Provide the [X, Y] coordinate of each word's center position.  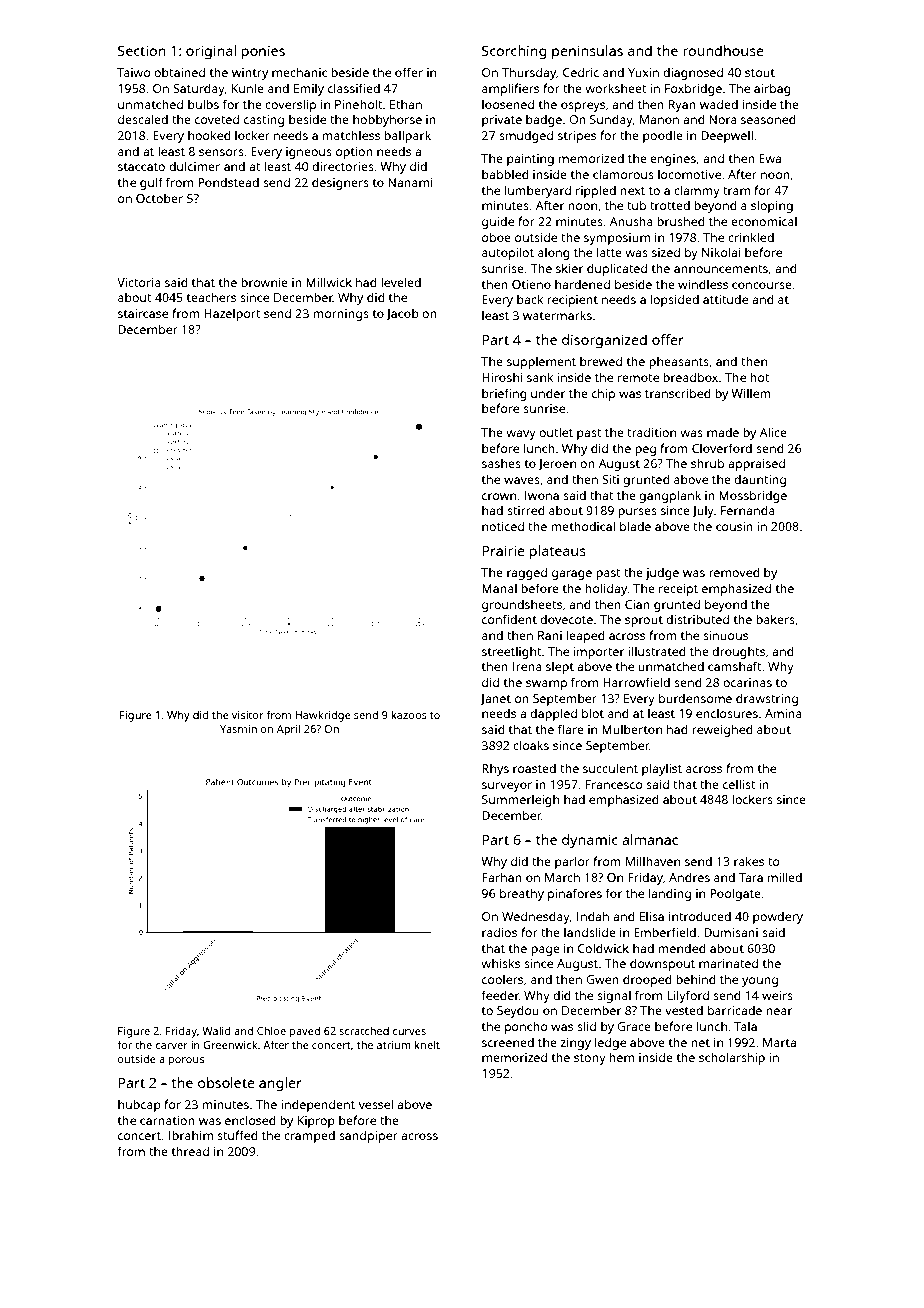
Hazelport [232, 314]
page [545, 951]
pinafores [575, 894]
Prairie [503, 550]
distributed [697, 619]
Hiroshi [502, 377]
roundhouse [723, 50]
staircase [143, 313]
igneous [309, 153]
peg [645, 451]
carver [172, 1046]
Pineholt [359, 104]
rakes [749, 861]
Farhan [502, 877]
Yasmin [238, 729]
